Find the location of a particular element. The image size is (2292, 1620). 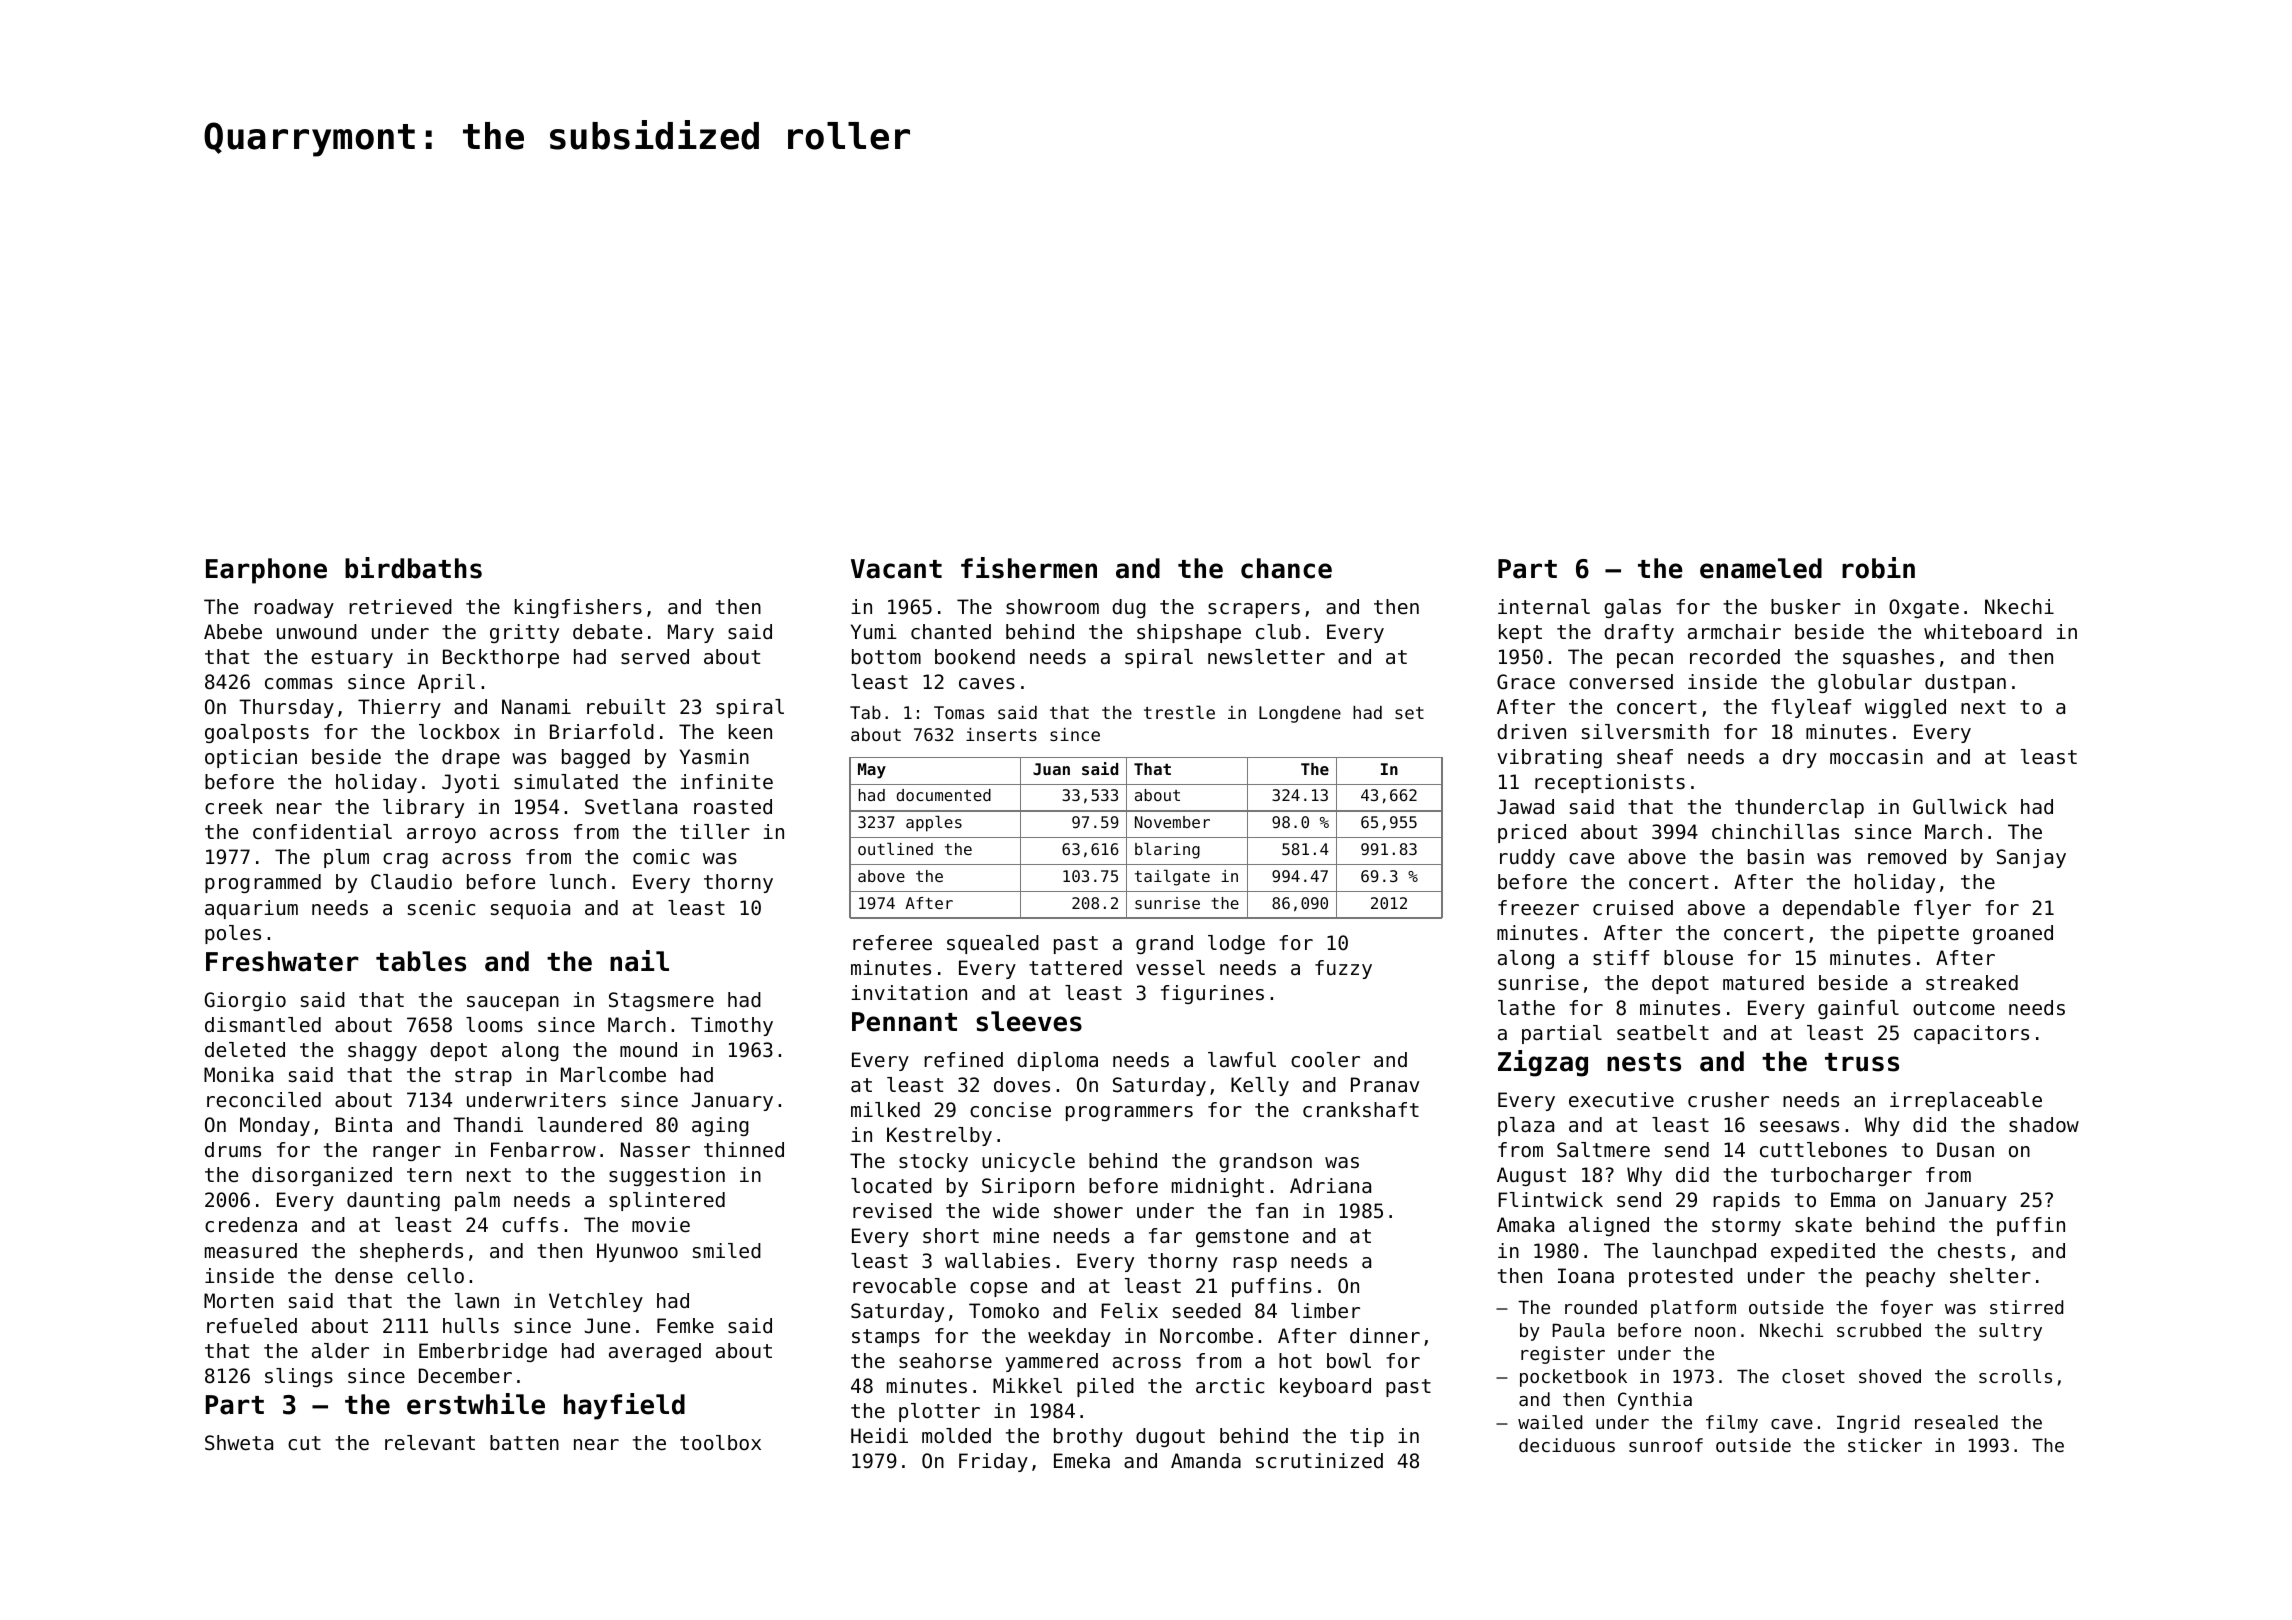

cuttlebones is located at coordinates (1823, 1150).
